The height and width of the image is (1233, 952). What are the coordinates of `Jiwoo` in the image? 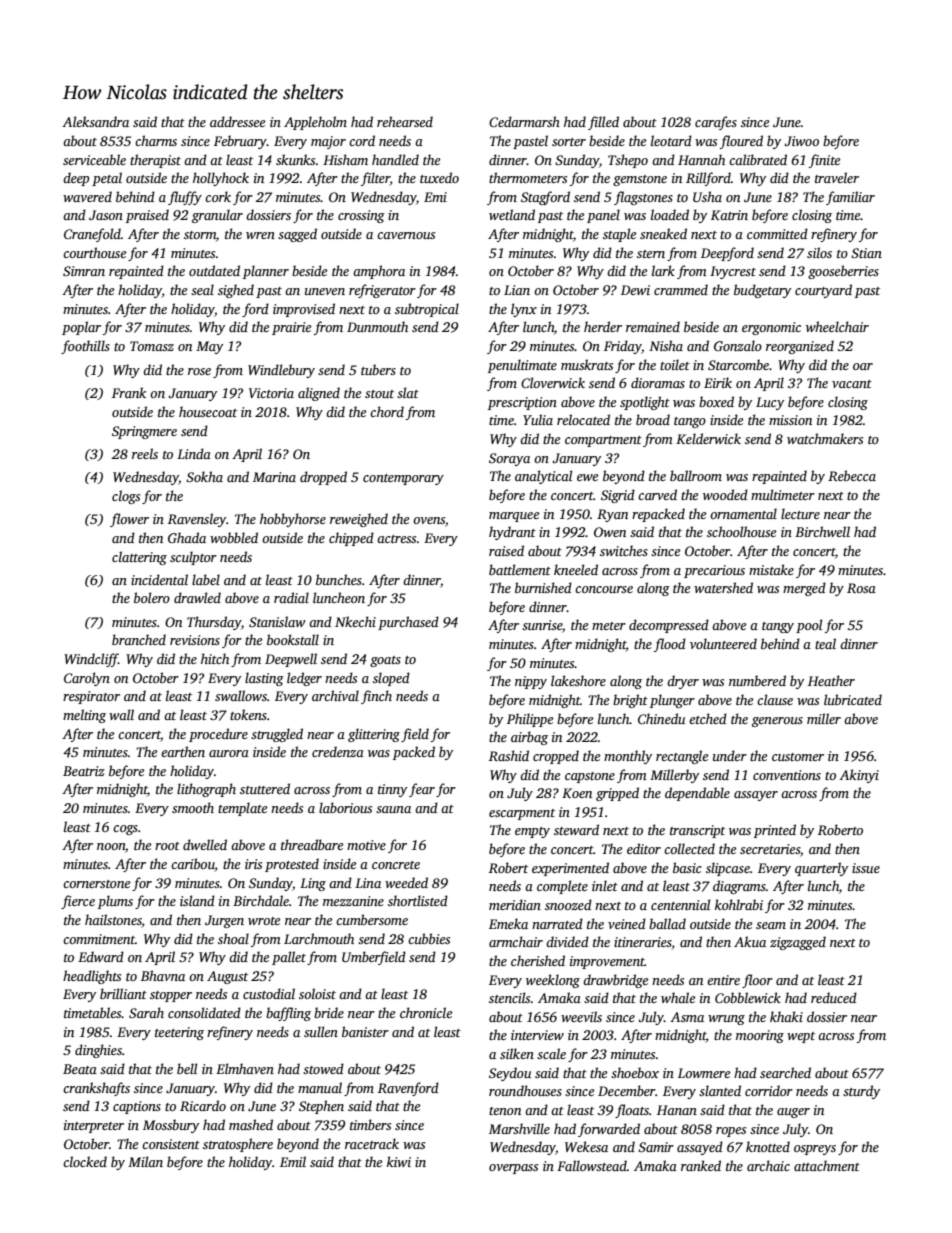 It's located at (801, 141).
